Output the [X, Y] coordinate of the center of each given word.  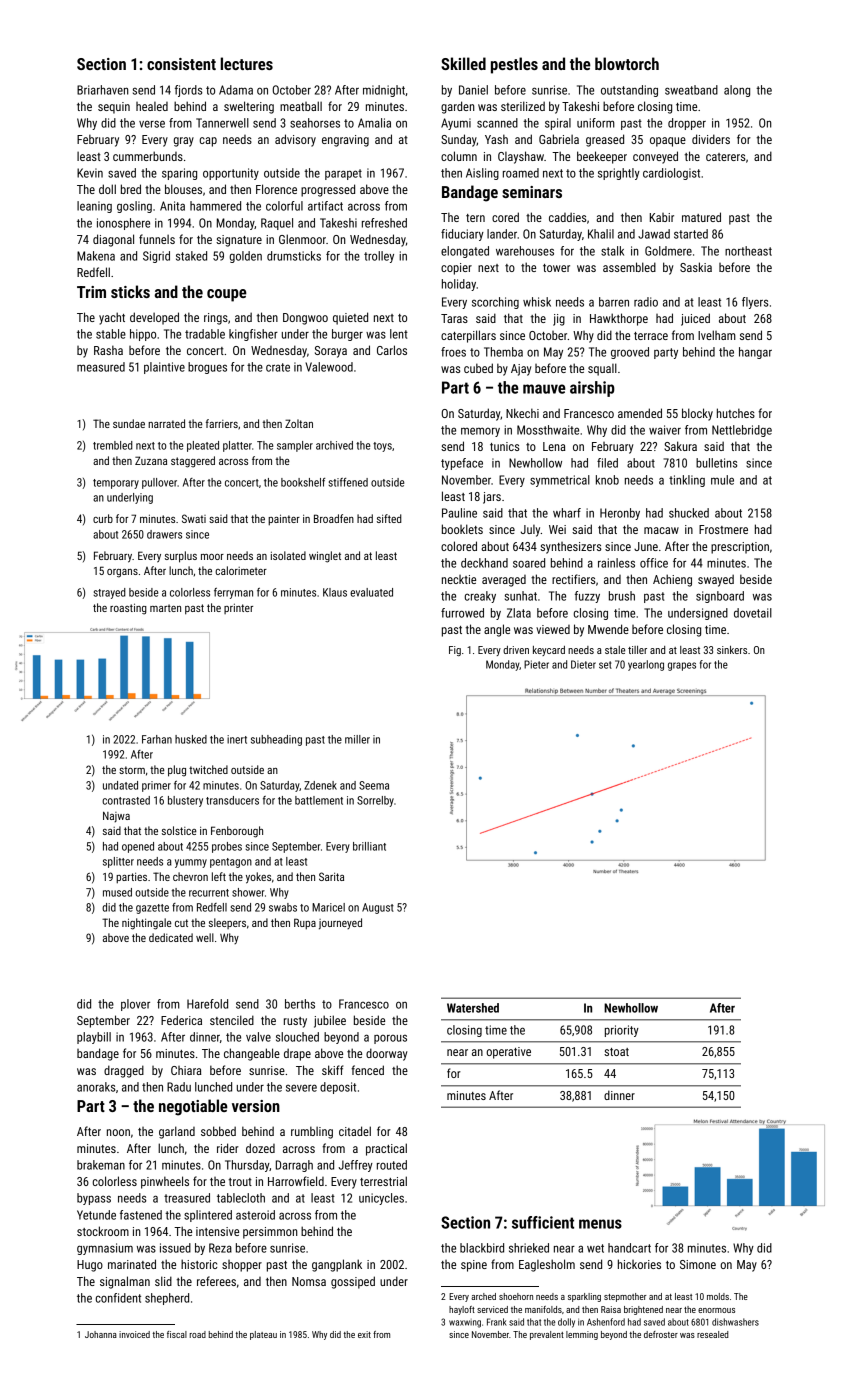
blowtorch [627, 63]
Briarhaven [103, 90]
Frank [497, 1322]
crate [278, 367]
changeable [252, 1054]
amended [640, 413]
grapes [682, 666]
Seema [374, 785]
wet [595, 1248]
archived [334, 445]
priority [622, 1031]
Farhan [157, 739]
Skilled [463, 63]
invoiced [134, 1334]
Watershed [473, 1008]
